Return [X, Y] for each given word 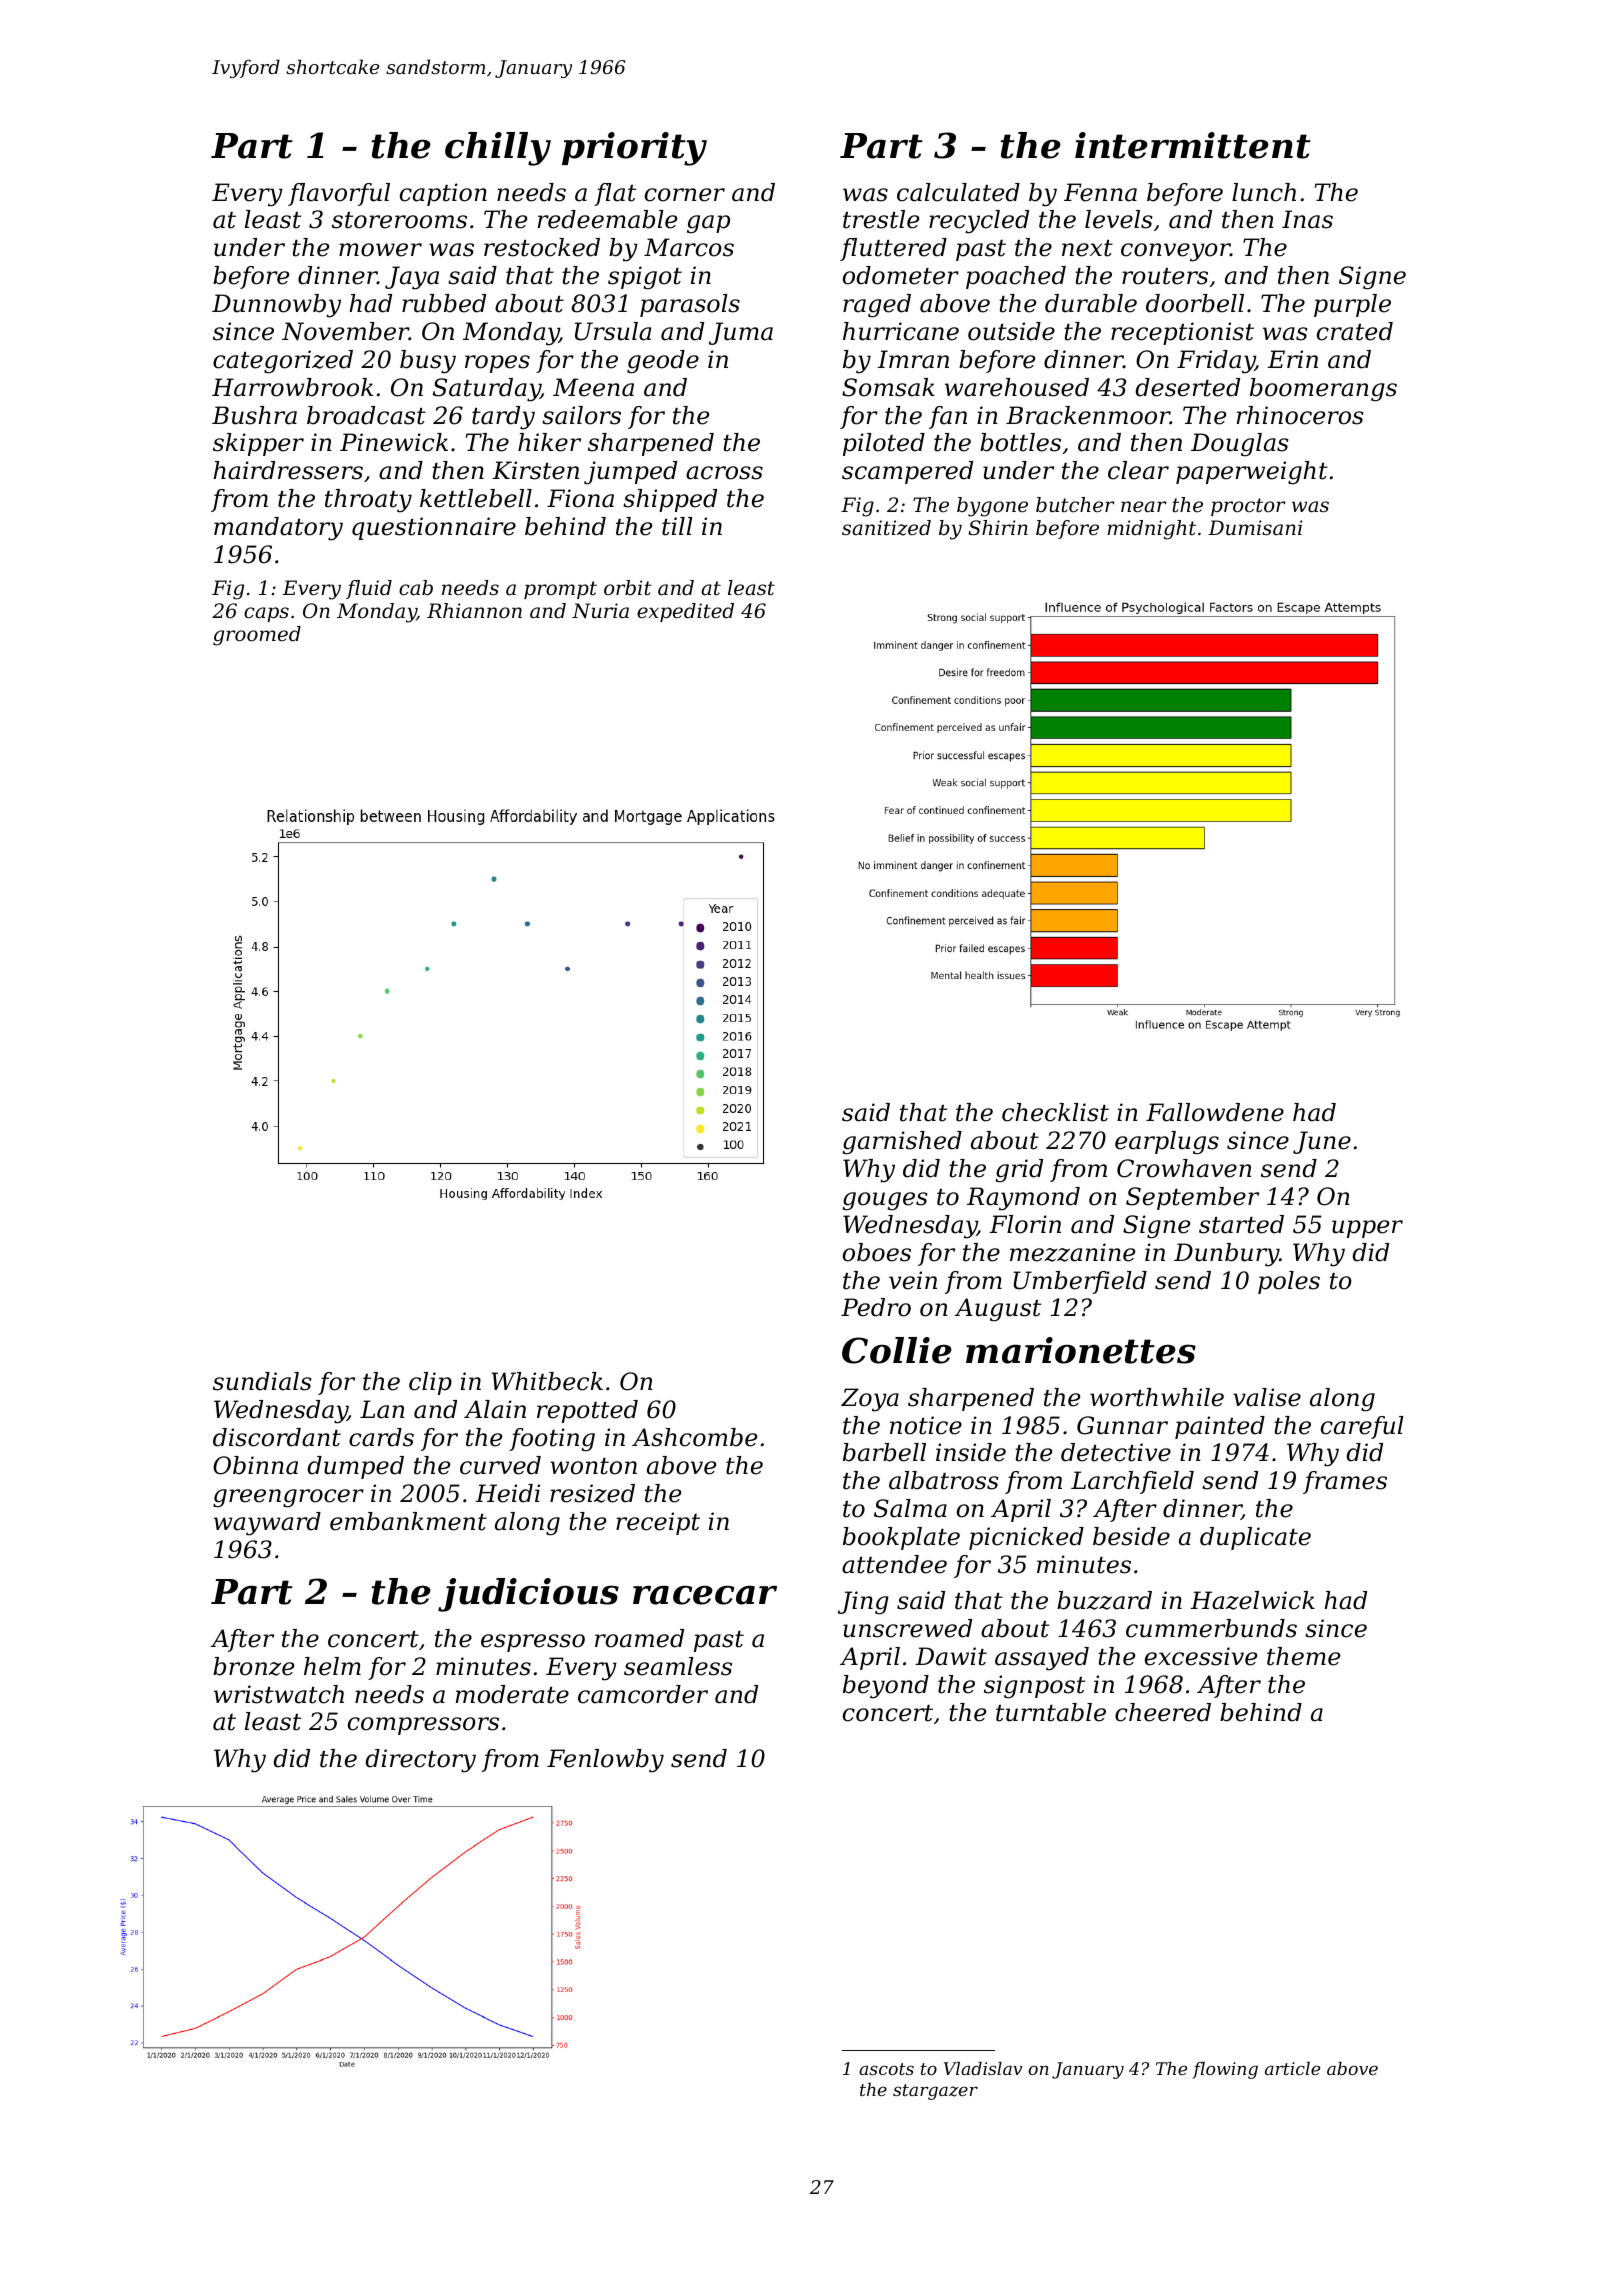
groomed [257, 636]
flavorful [339, 194]
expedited [685, 612]
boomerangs [1323, 390]
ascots [886, 2069]
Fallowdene [1215, 1112]
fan [948, 417]
